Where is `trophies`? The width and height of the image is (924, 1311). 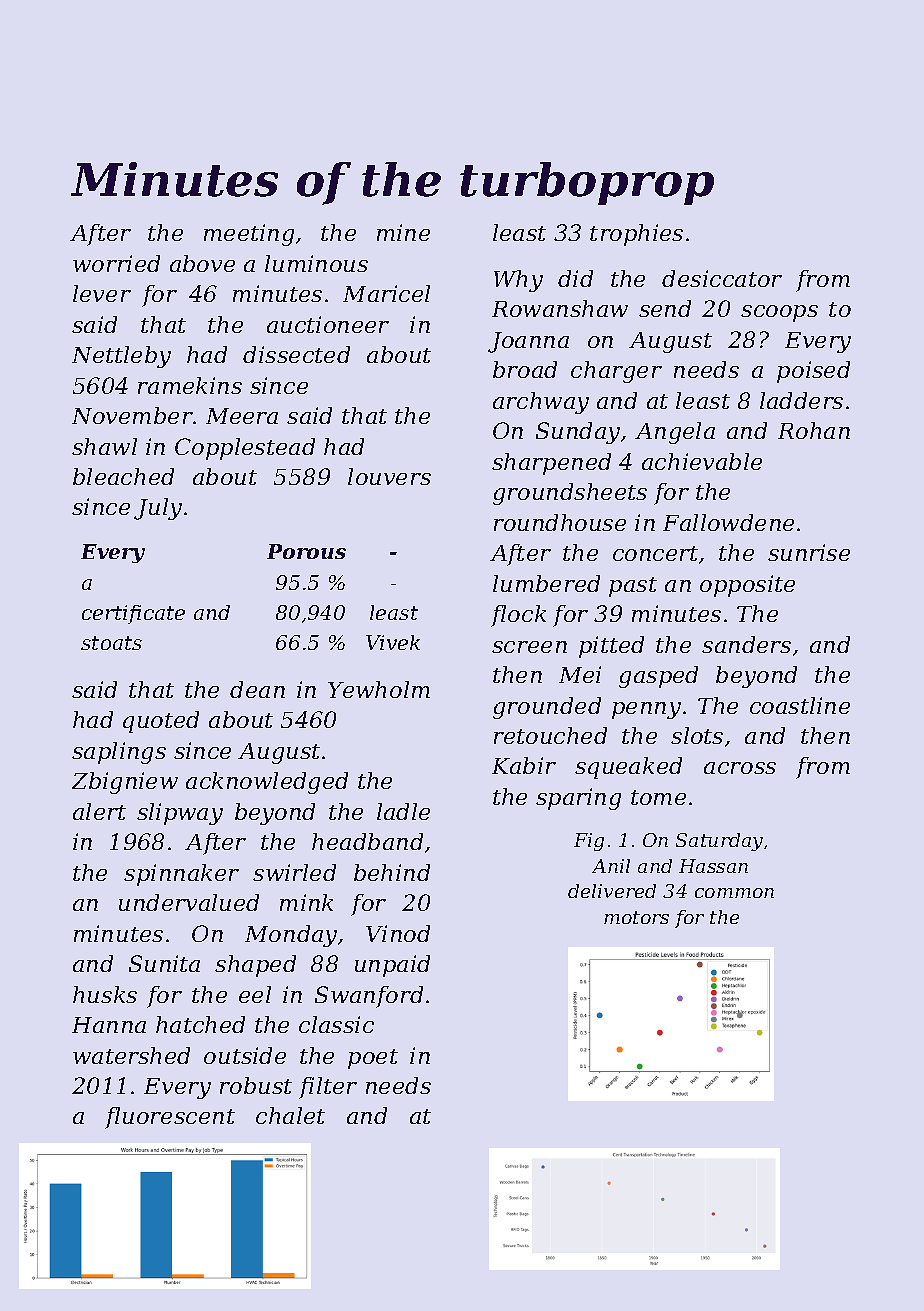
trophies is located at coordinates (636, 235).
